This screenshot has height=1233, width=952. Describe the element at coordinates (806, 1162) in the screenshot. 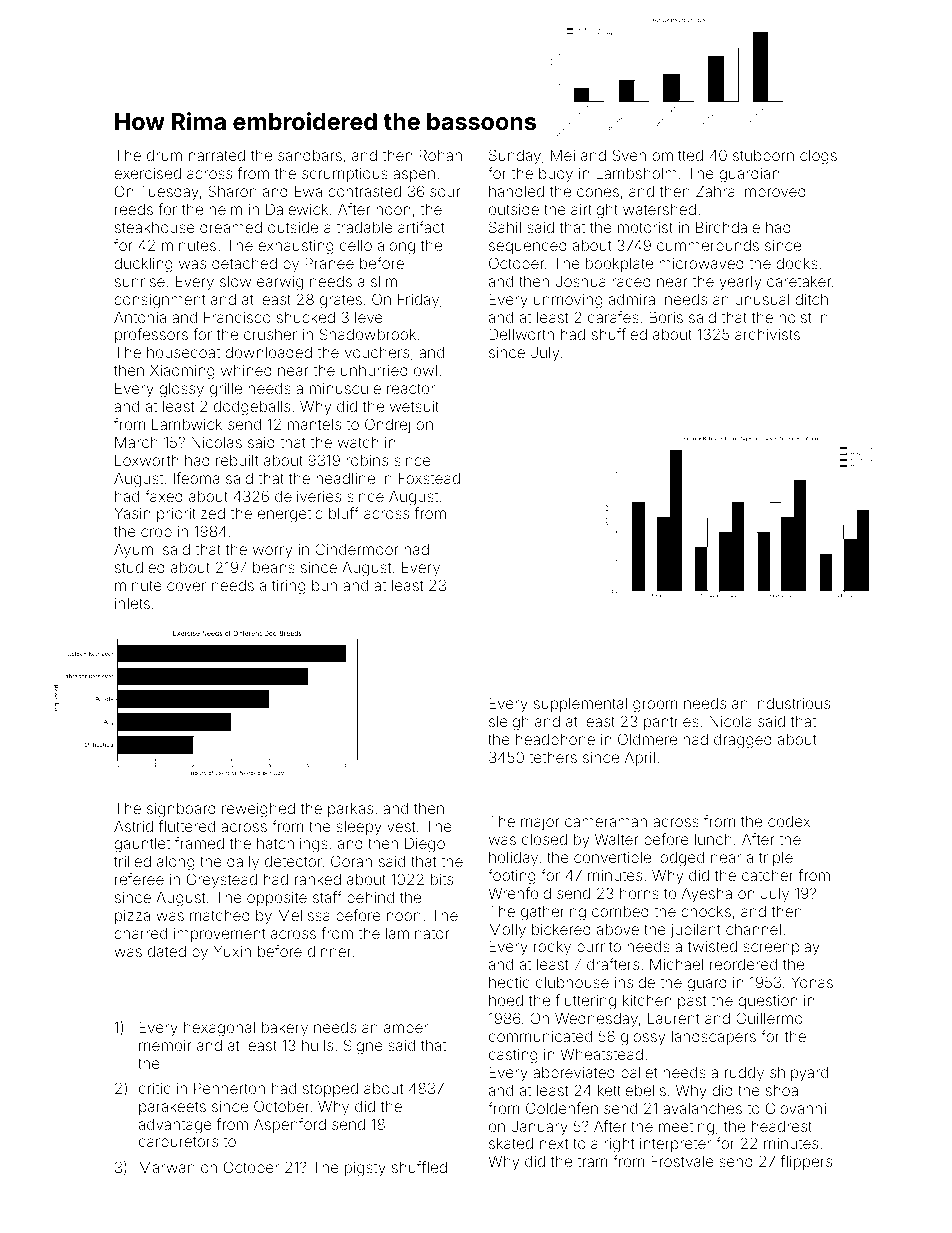

I see `flippers` at that location.
